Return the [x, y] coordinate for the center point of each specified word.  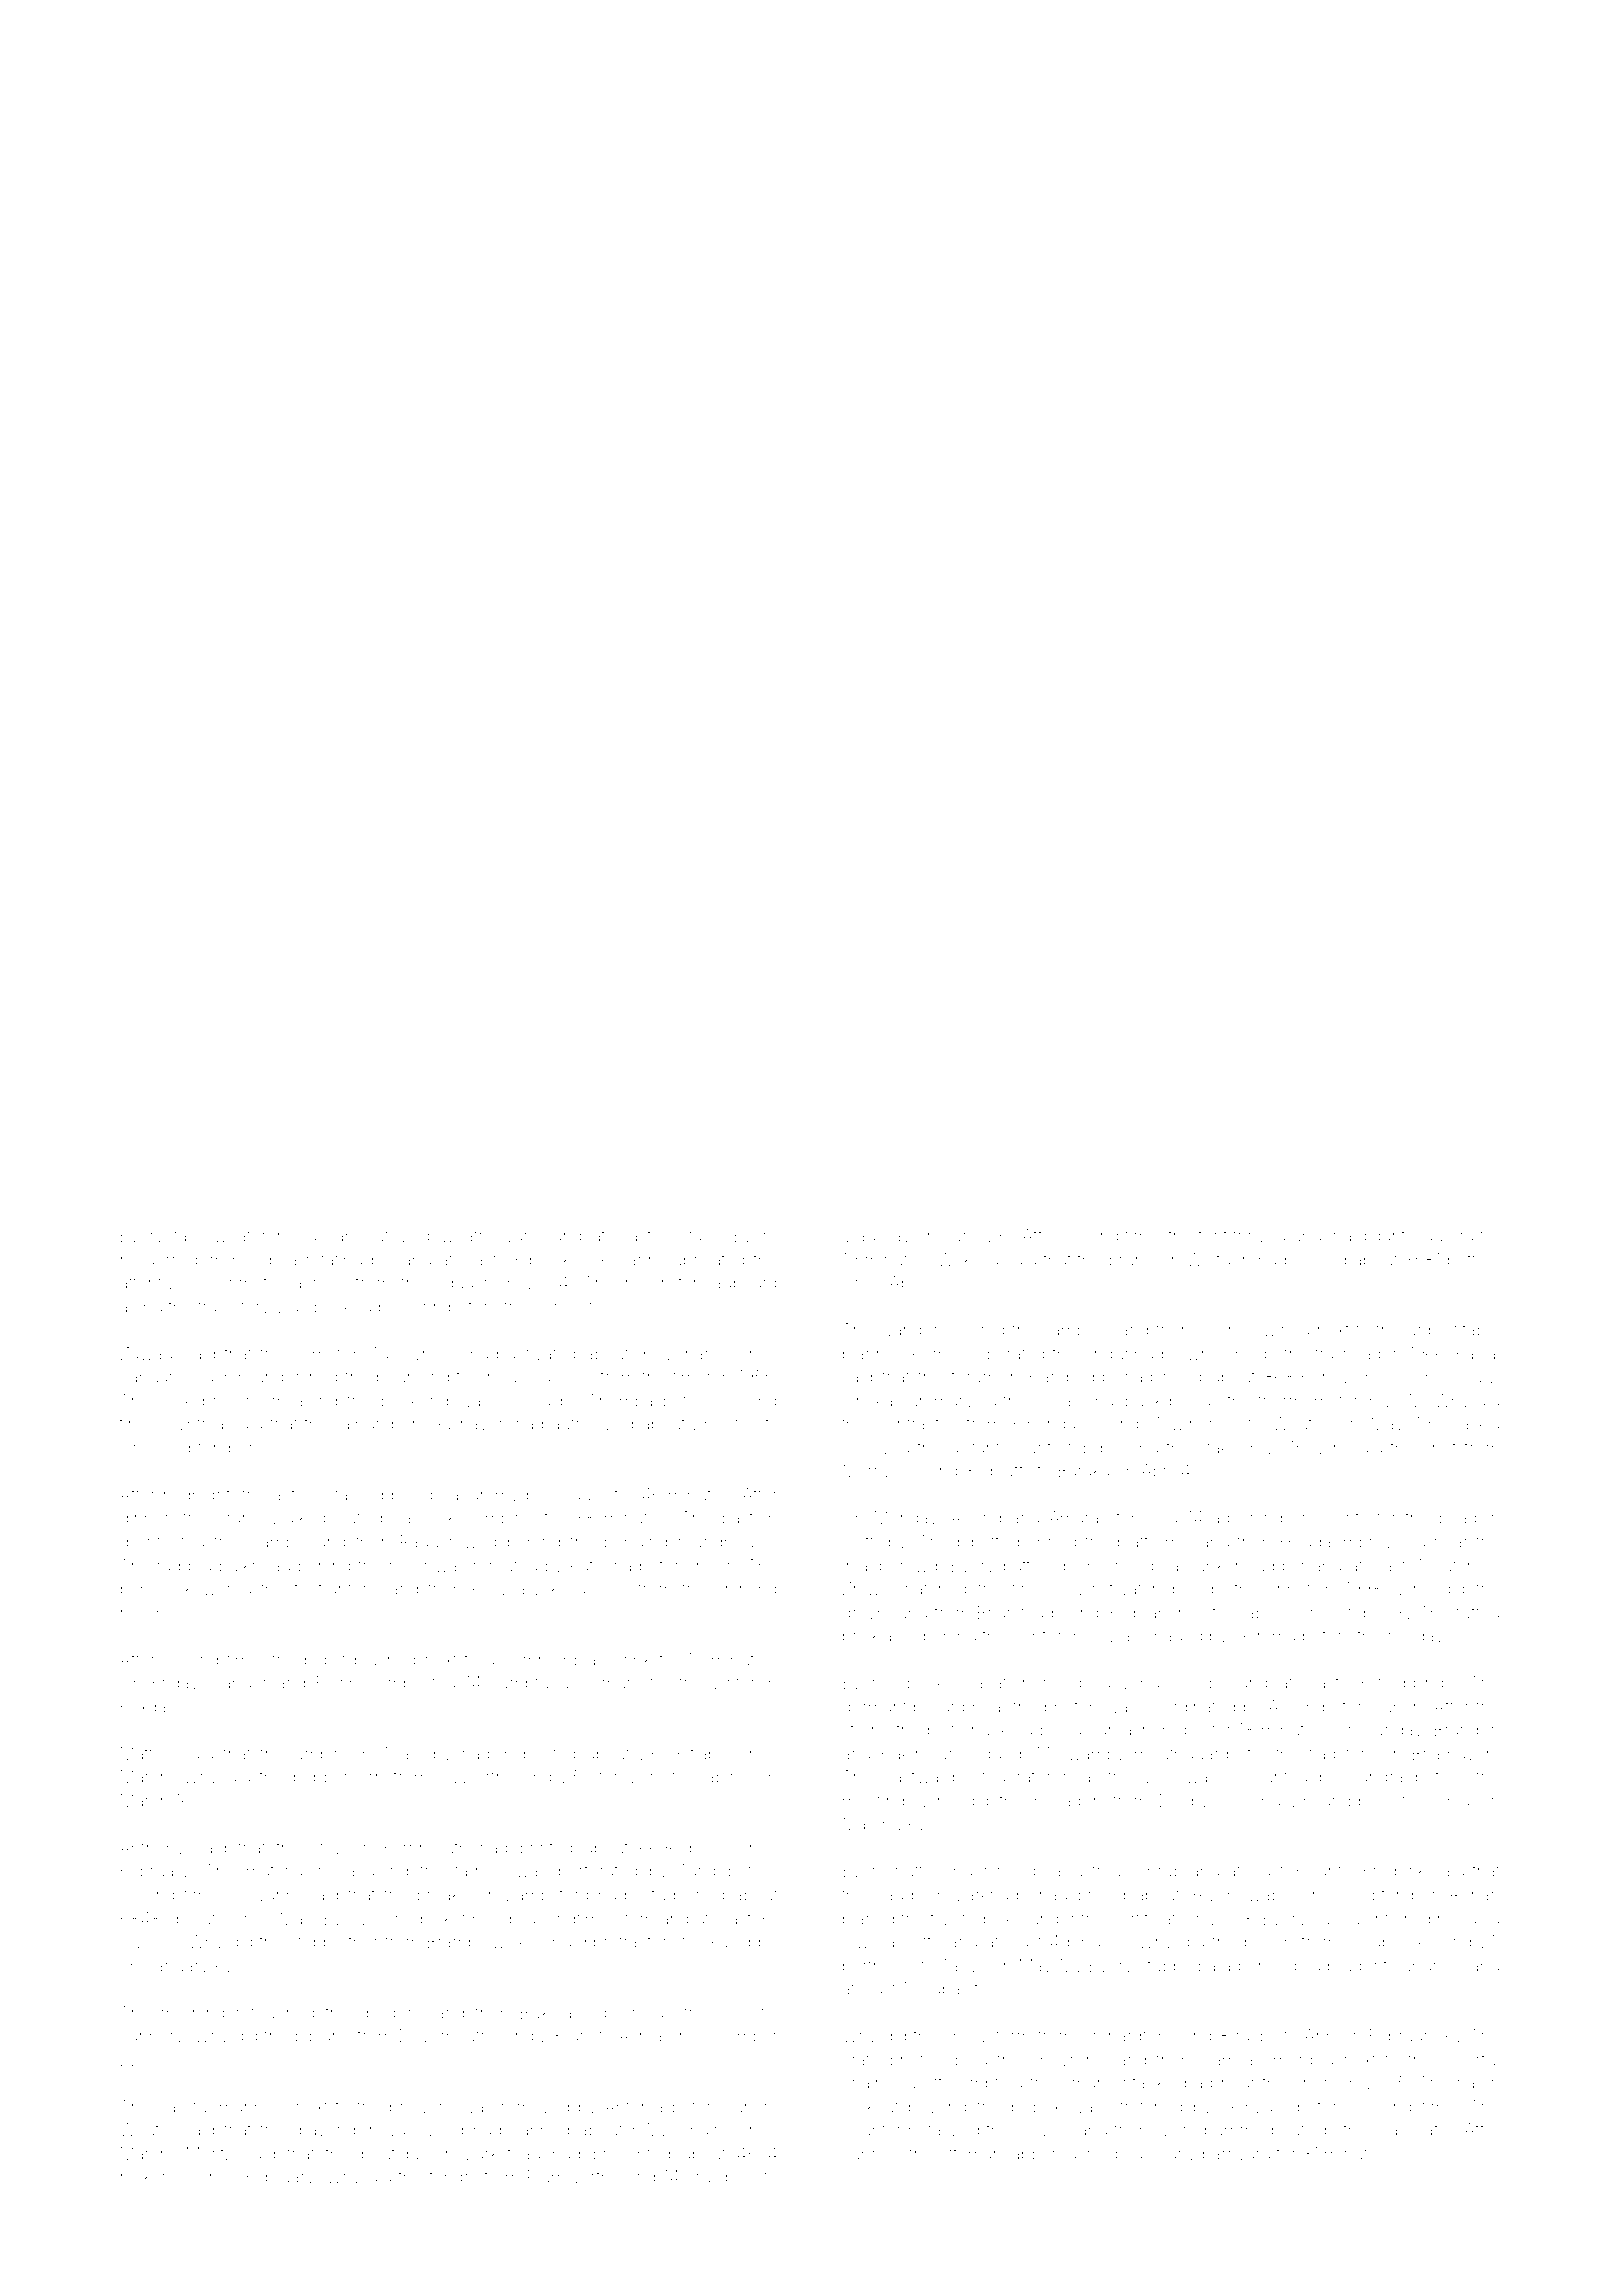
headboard [735, 1282]
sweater [236, 1236]
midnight [197, 1496]
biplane [323, 2037]
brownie [1193, 1353]
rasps [1256, 2038]
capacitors [962, 1990]
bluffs [1011, 1470]
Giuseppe [739, 1943]
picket [443, 1920]
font [1212, 1235]
